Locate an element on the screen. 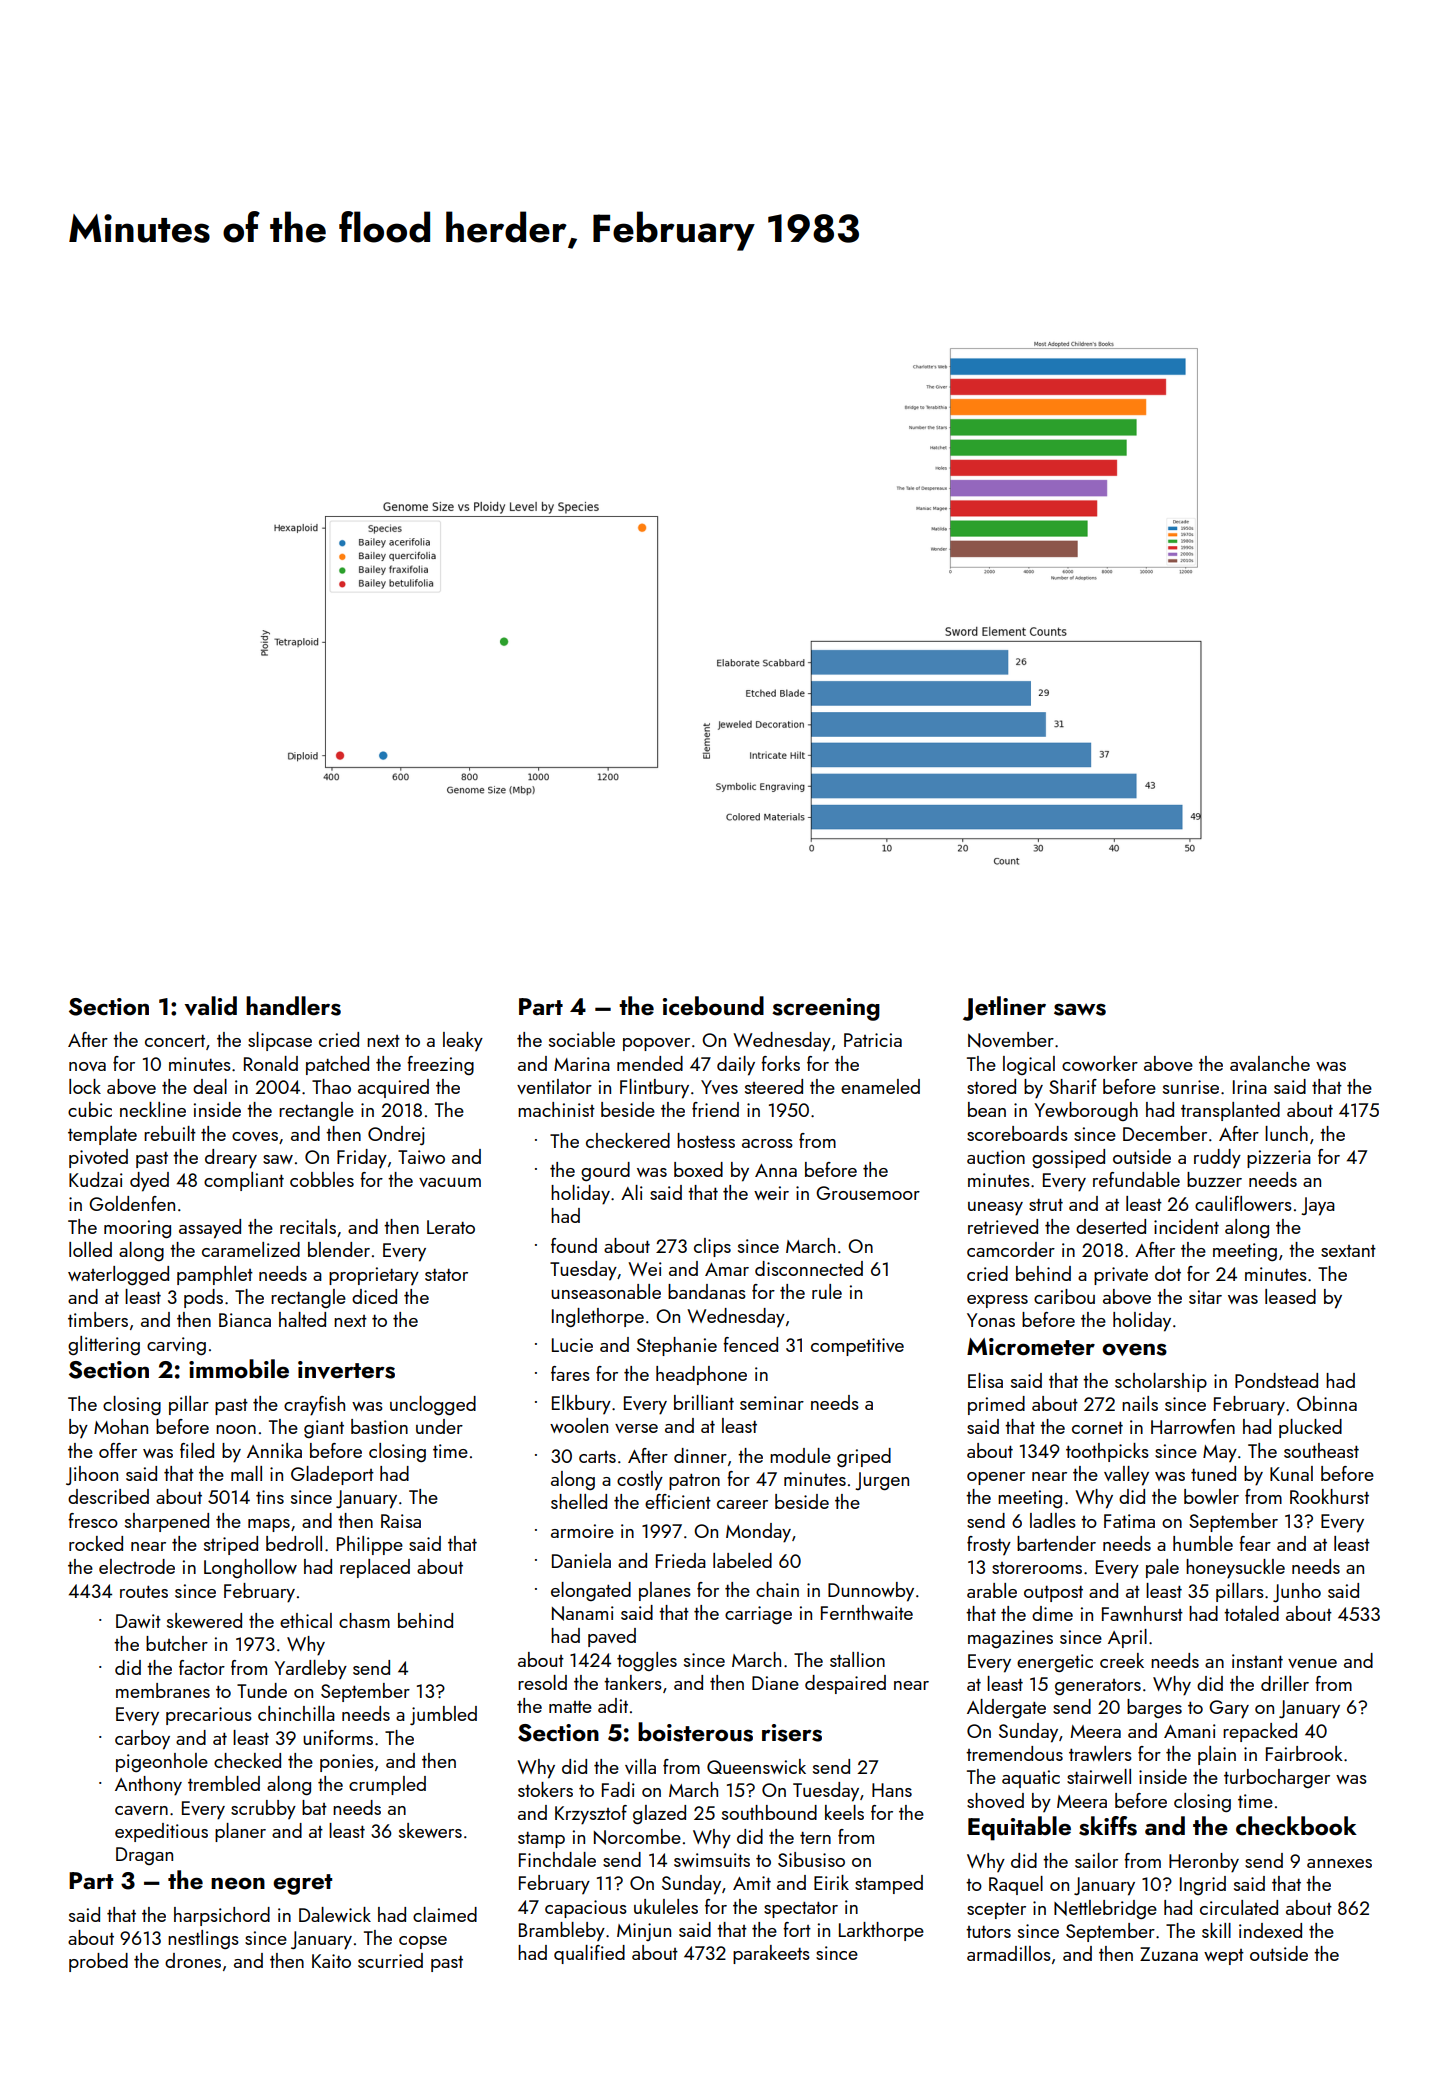 Image resolution: width=1450 pixels, height=2100 pixels. Ingrid is located at coordinates (1203, 1885).
